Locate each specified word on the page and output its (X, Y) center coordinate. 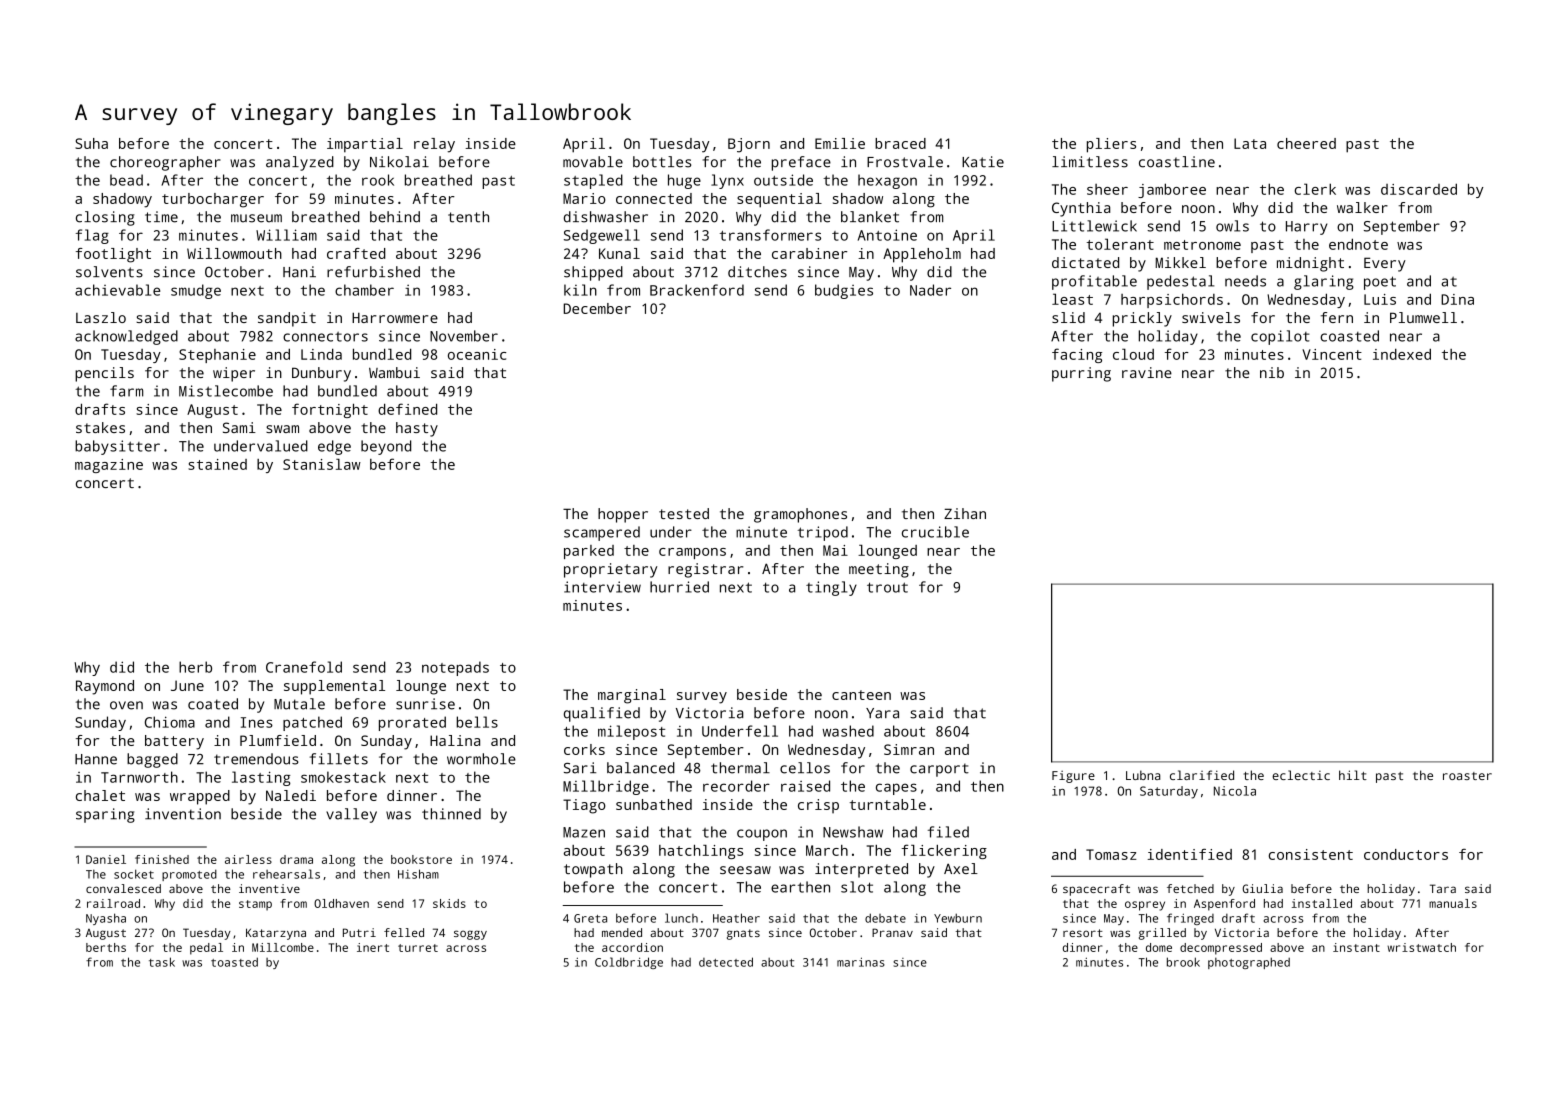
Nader (930, 290)
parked (589, 552)
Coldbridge (629, 963)
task (162, 962)
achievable (117, 290)
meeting (879, 570)
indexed (1402, 354)
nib (1272, 372)
